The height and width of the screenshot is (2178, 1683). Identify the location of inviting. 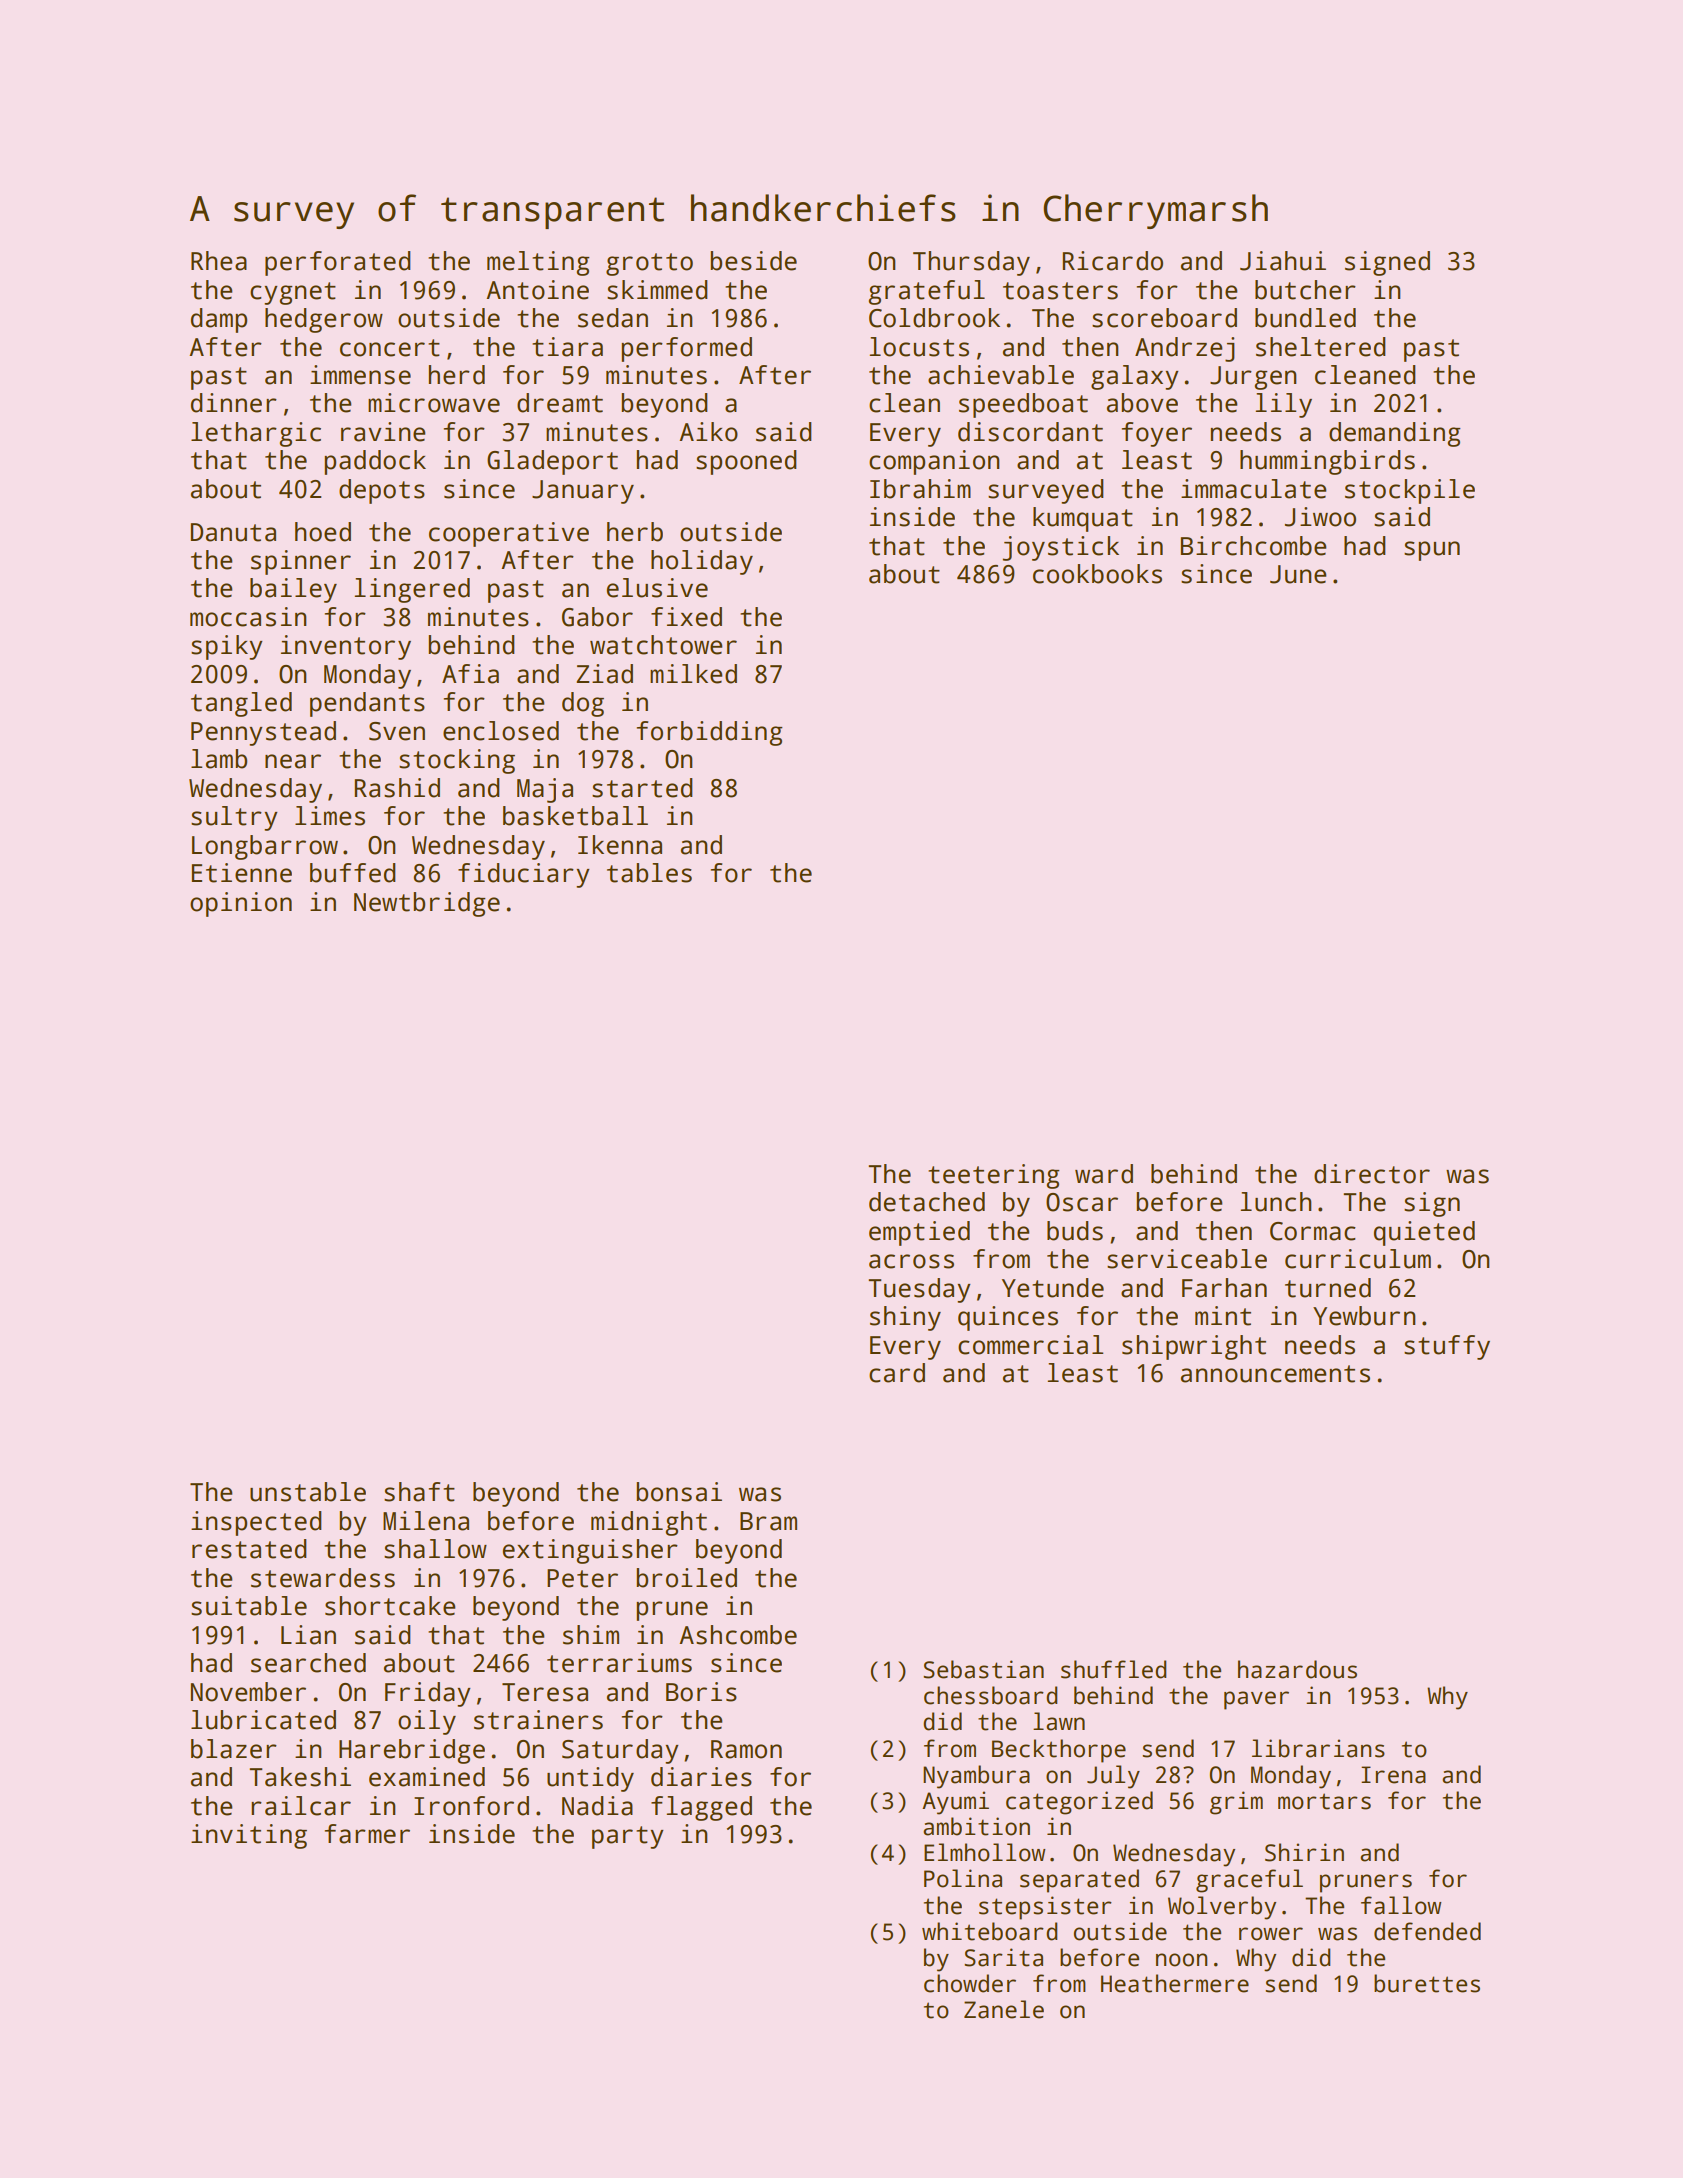
(249, 1836).
